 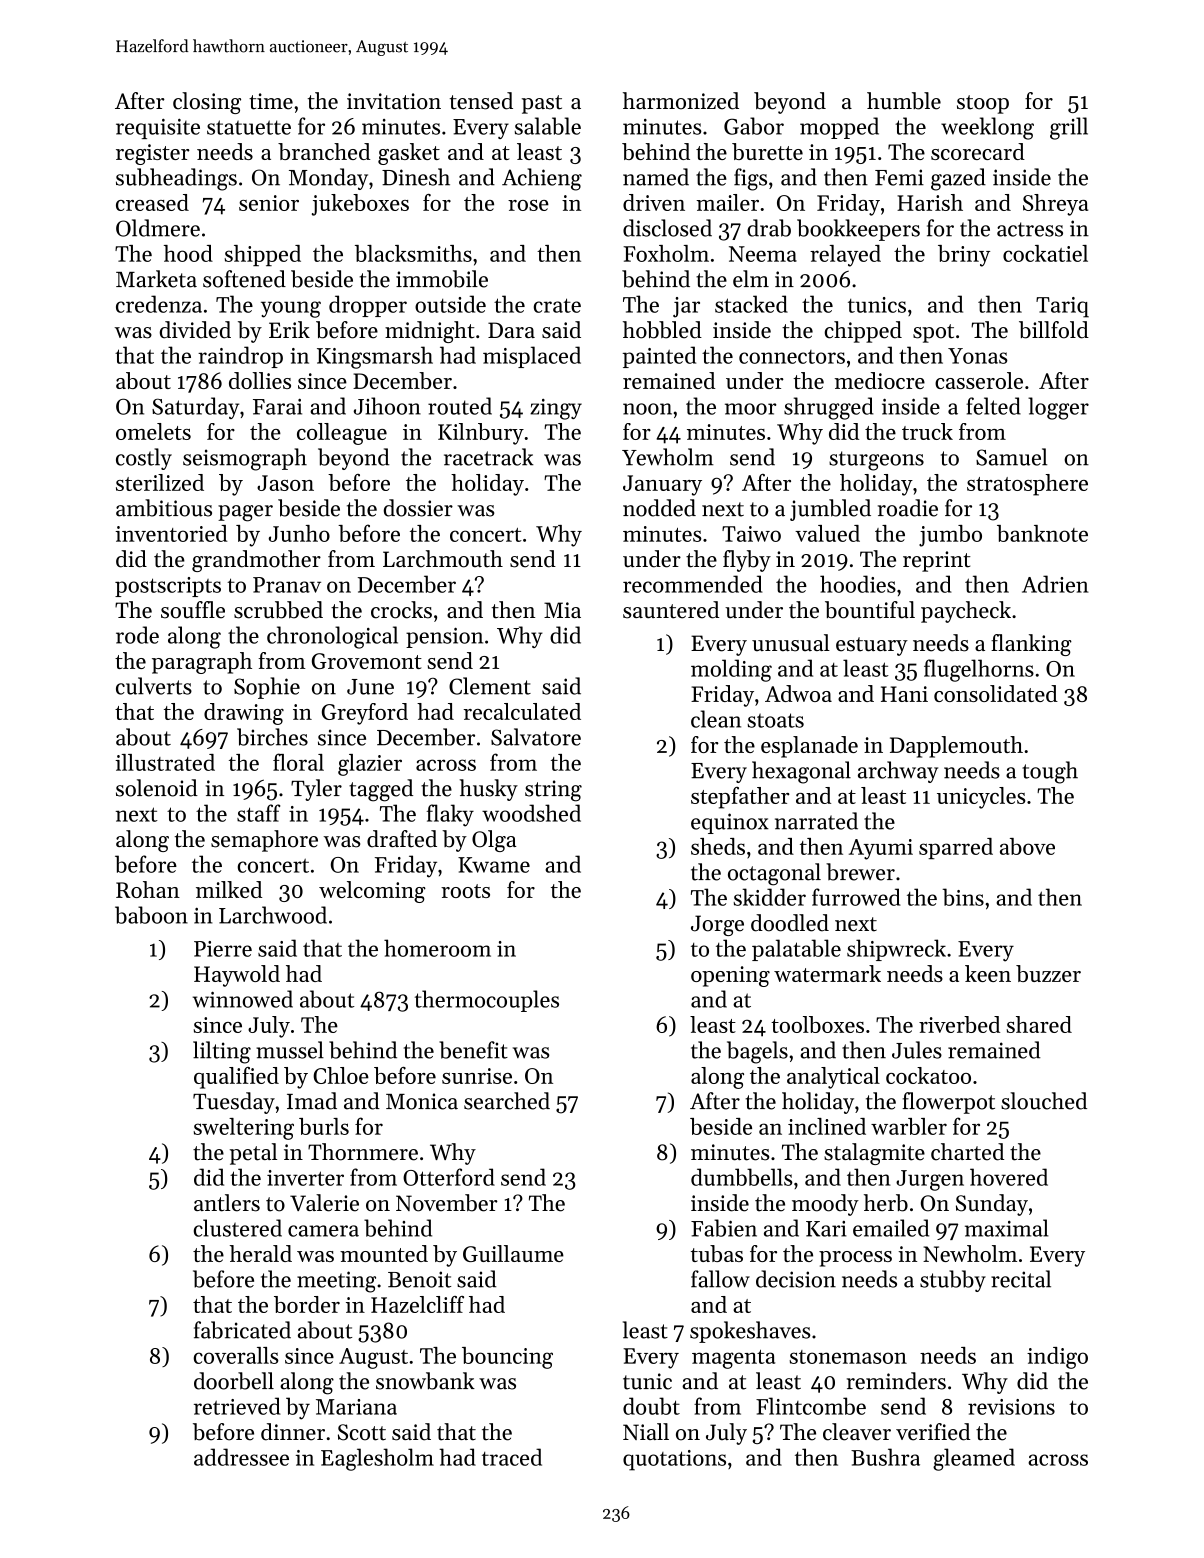 I want to click on coveralls, so click(x=236, y=1355).
